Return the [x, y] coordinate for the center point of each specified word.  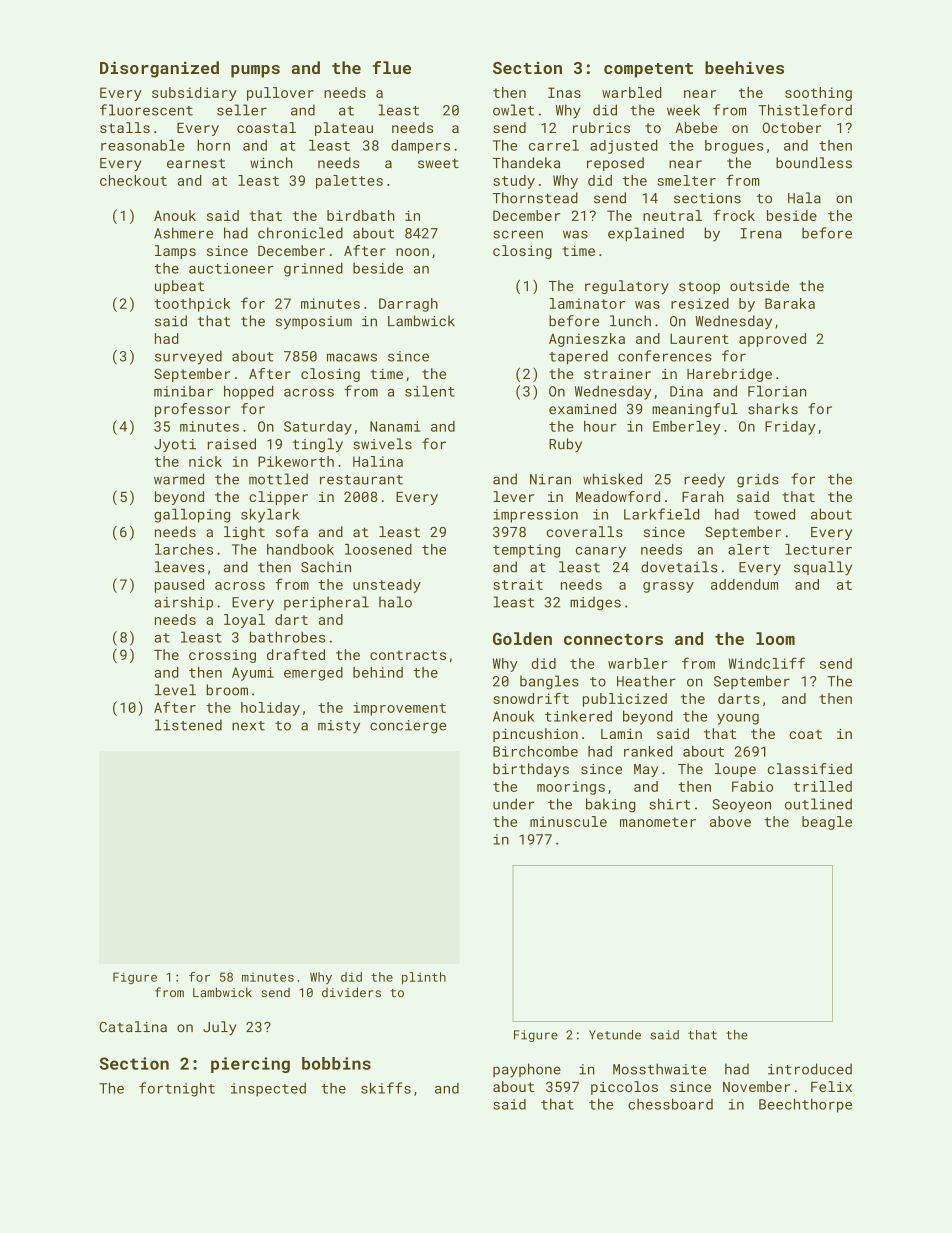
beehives [744, 67]
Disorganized [159, 69]
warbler [637, 663]
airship [184, 603]
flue [391, 67]
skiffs [386, 1088]
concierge [408, 727]
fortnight [177, 1089]
